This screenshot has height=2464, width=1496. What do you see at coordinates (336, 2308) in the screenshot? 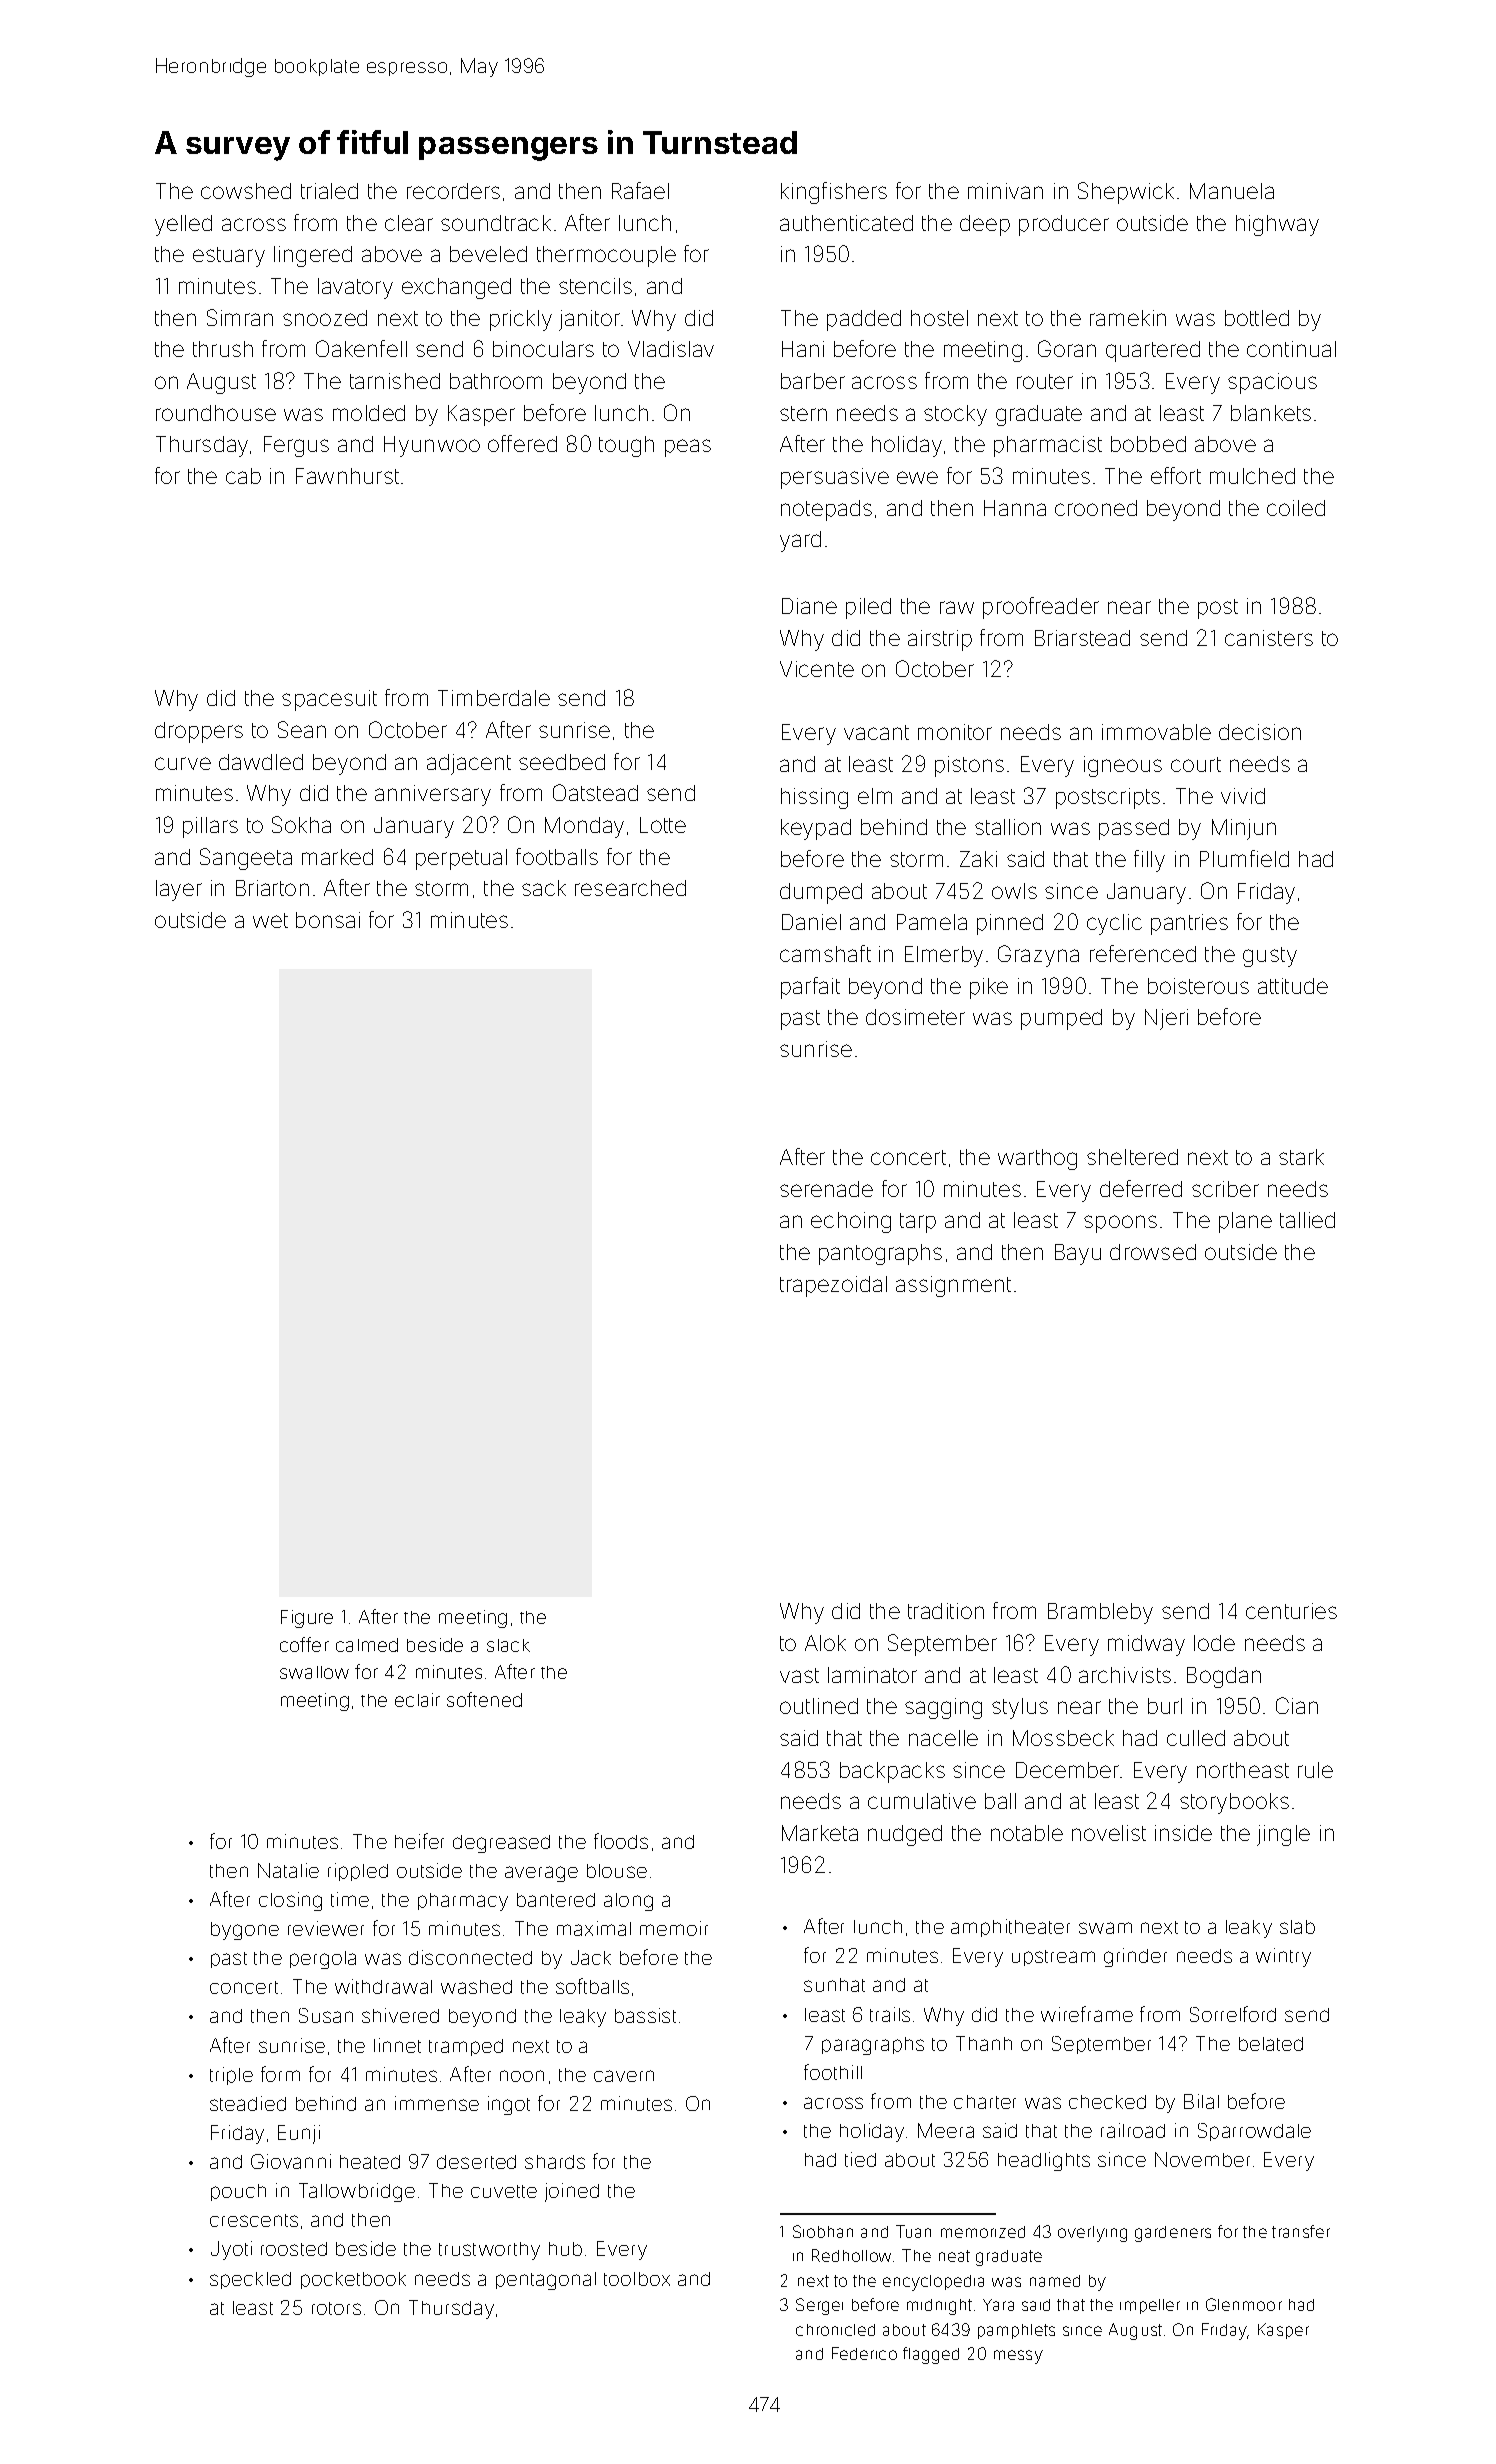
I see `rotors` at bounding box center [336, 2308].
